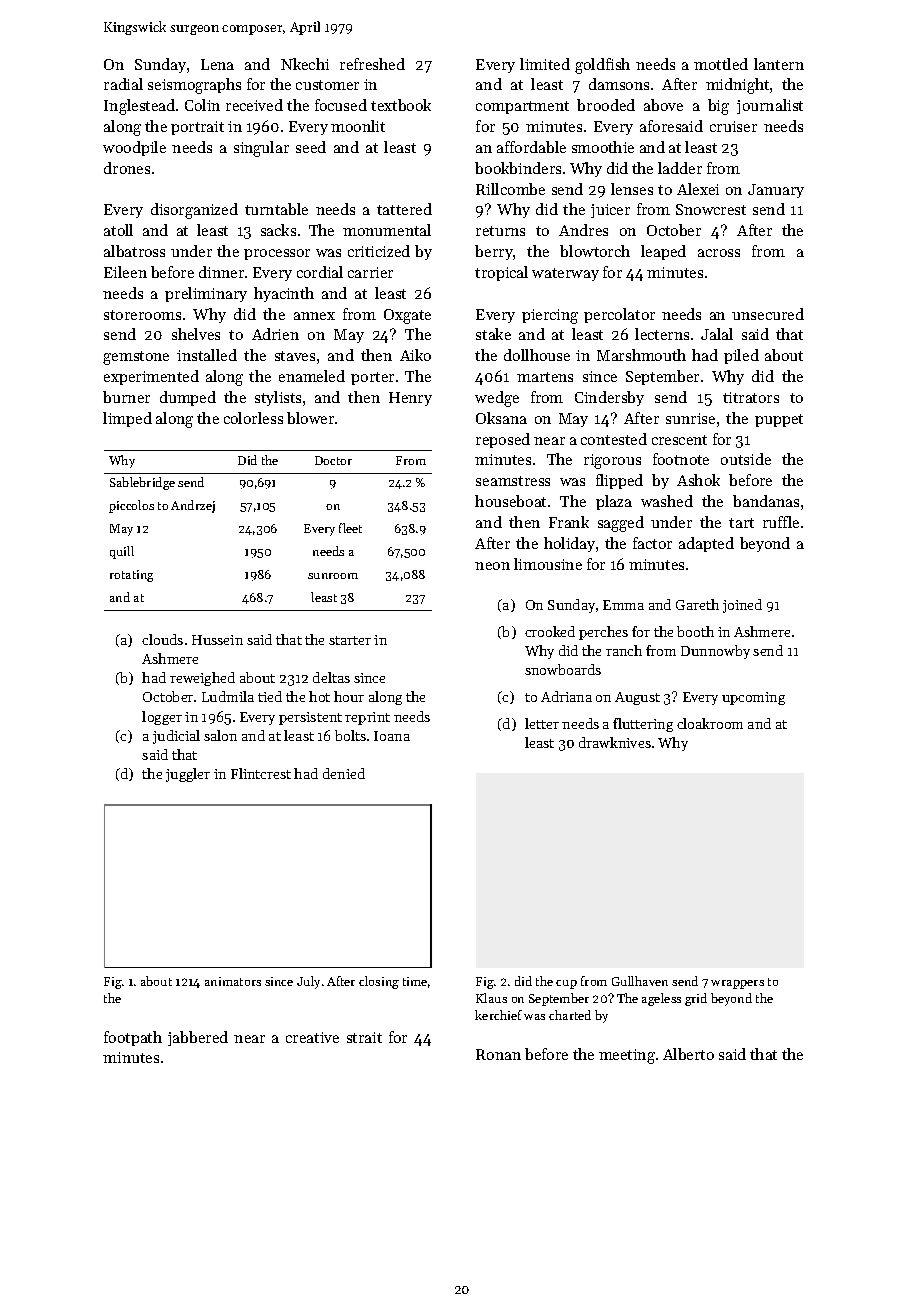 The width and height of the screenshot is (908, 1316). I want to click on cloakroom, so click(710, 723).
